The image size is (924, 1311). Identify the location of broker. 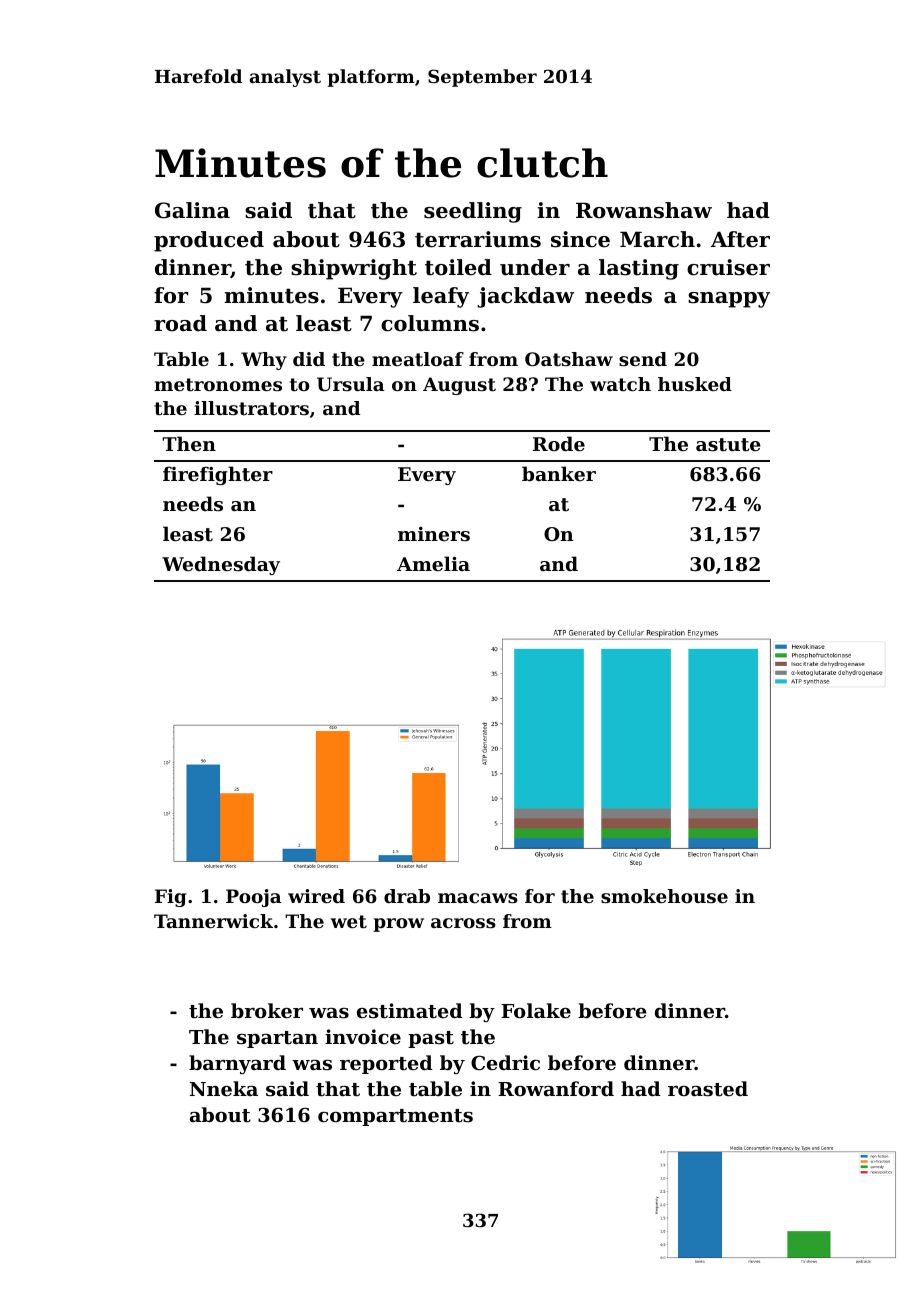
(267, 1010).
